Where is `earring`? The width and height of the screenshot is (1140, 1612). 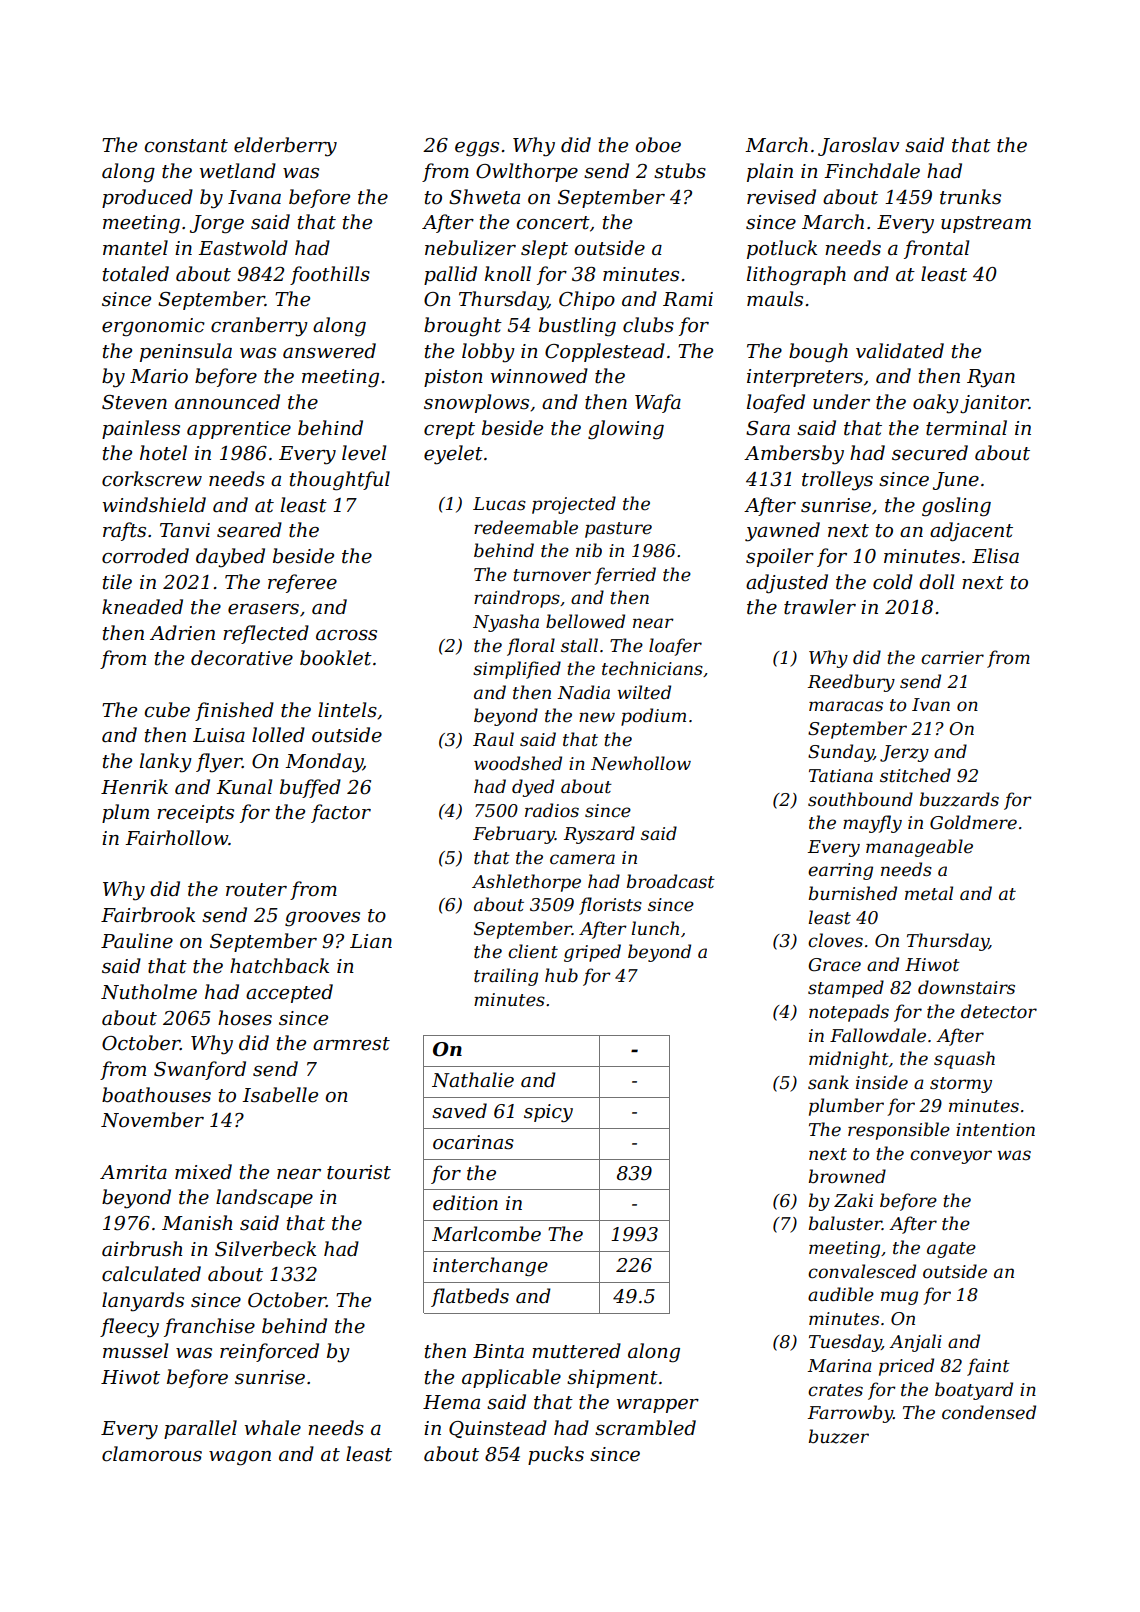
earring is located at coordinates (840, 871).
